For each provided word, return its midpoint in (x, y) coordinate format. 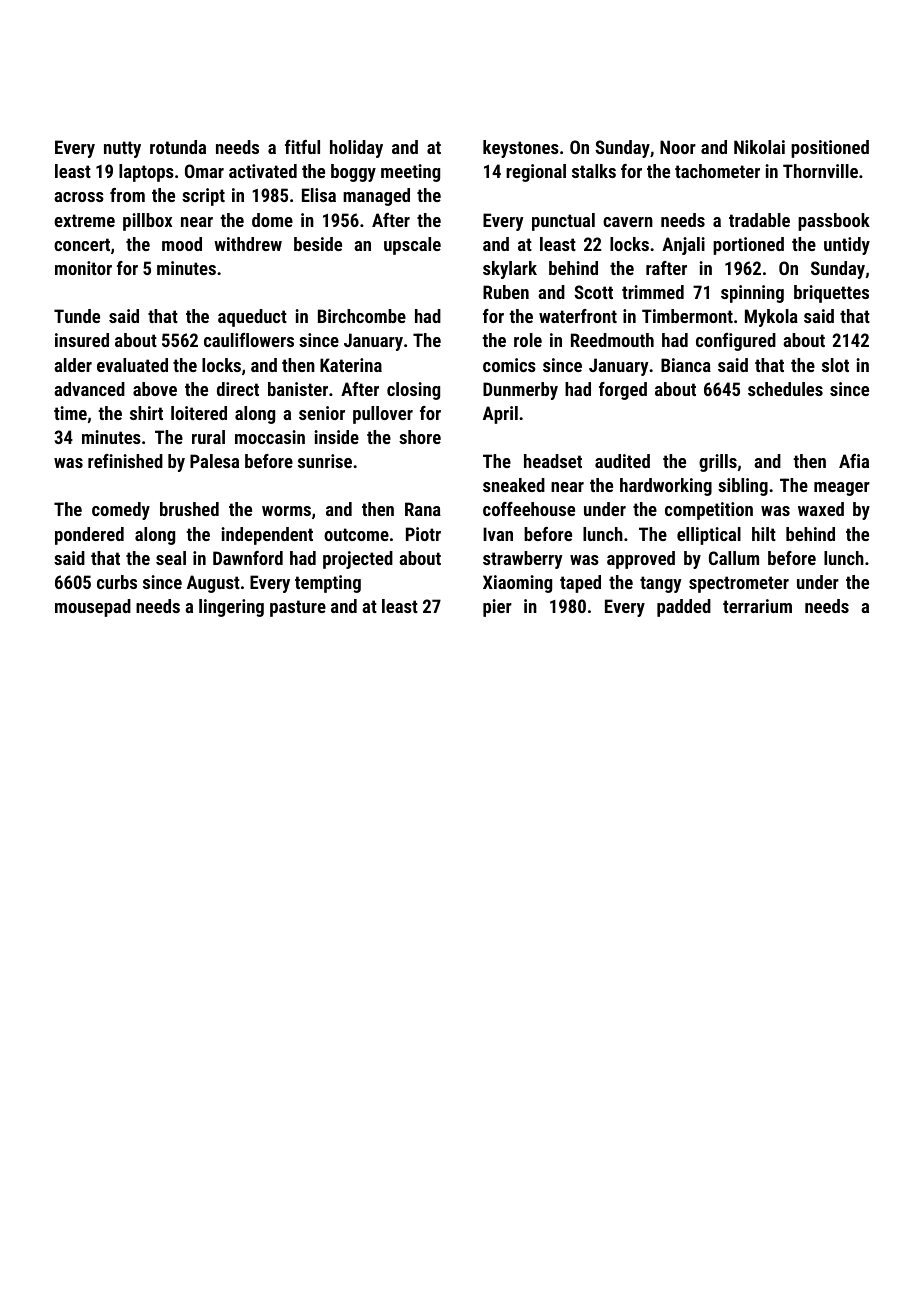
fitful (302, 147)
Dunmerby (520, 391)
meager (842, 489)
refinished (125, 461)
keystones (521, 149)
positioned (830, 149)
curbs (117, 582)
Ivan (498, 534)
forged (623, 391)
